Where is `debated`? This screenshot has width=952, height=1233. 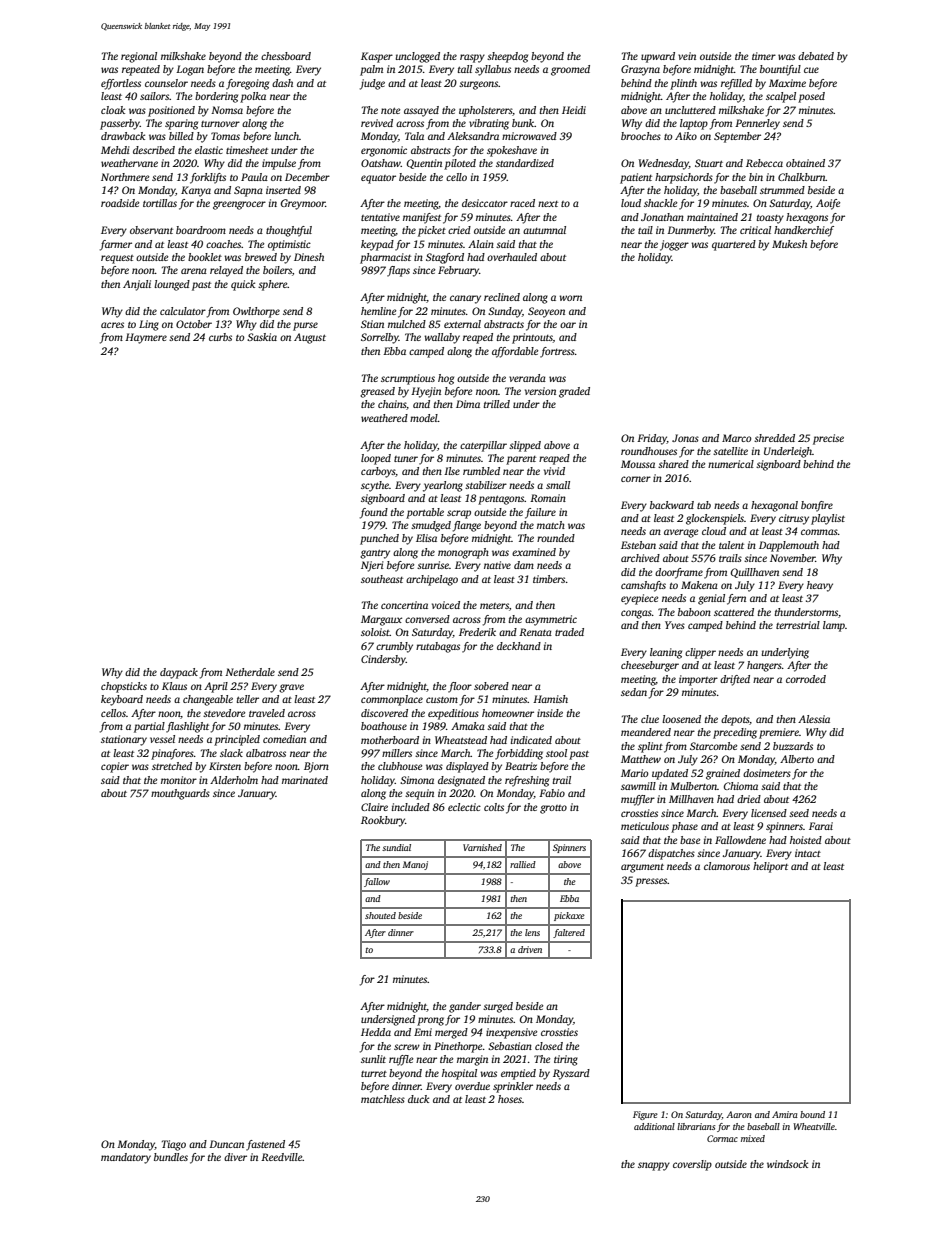 debated is located at coordinates (816, 56).
